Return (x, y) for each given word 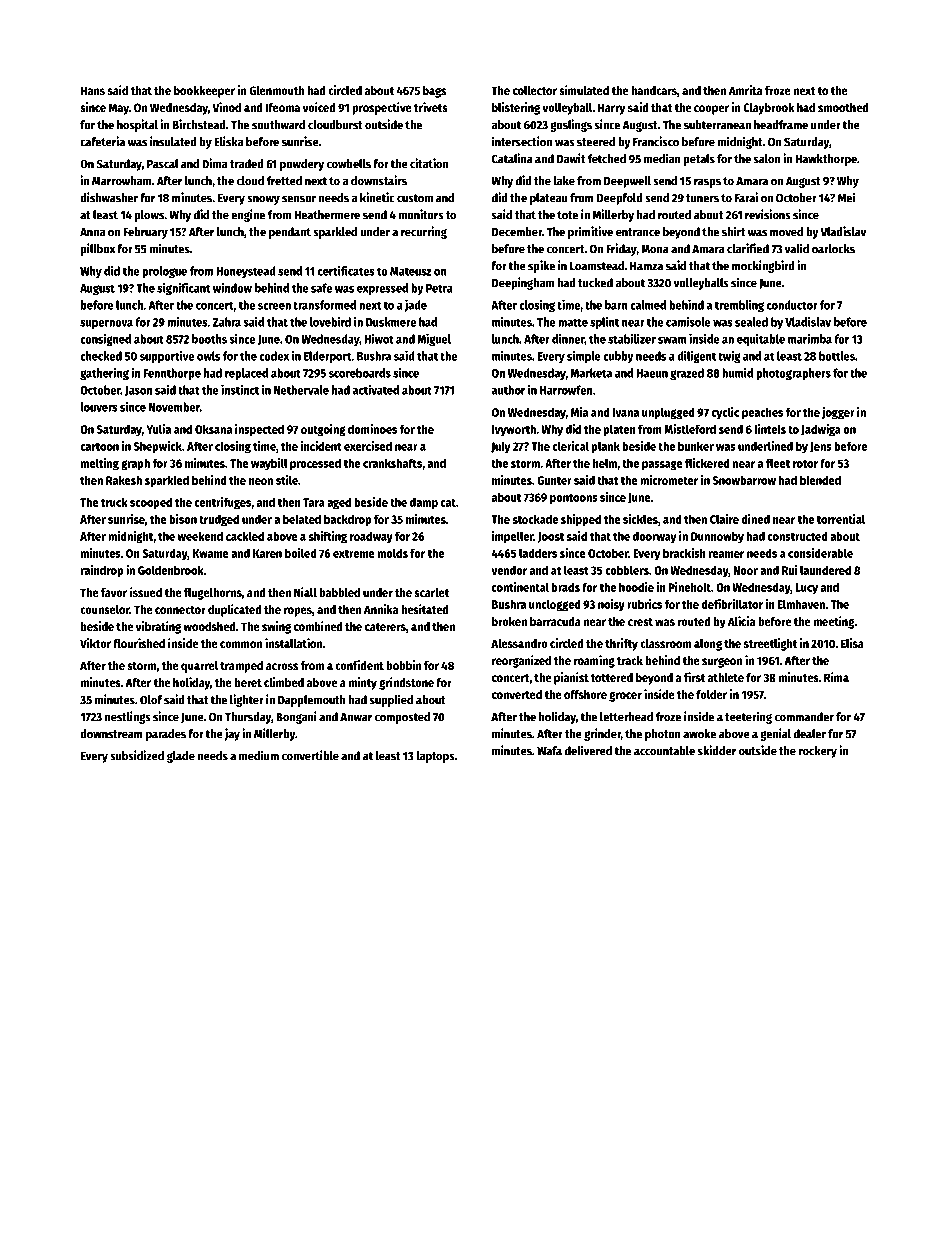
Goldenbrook (171, 570)
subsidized (137, 755)
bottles (837, 356)
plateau (548, 199)
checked (101, 356)
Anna (92, 232)
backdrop (347, 520)
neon (261, 481)
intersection (522, 141)
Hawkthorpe (826, 160)
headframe (781, 125)
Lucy (807, 589)
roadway (371, 537)
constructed (798, 536)
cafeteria (102, 141)
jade (415, 305)
